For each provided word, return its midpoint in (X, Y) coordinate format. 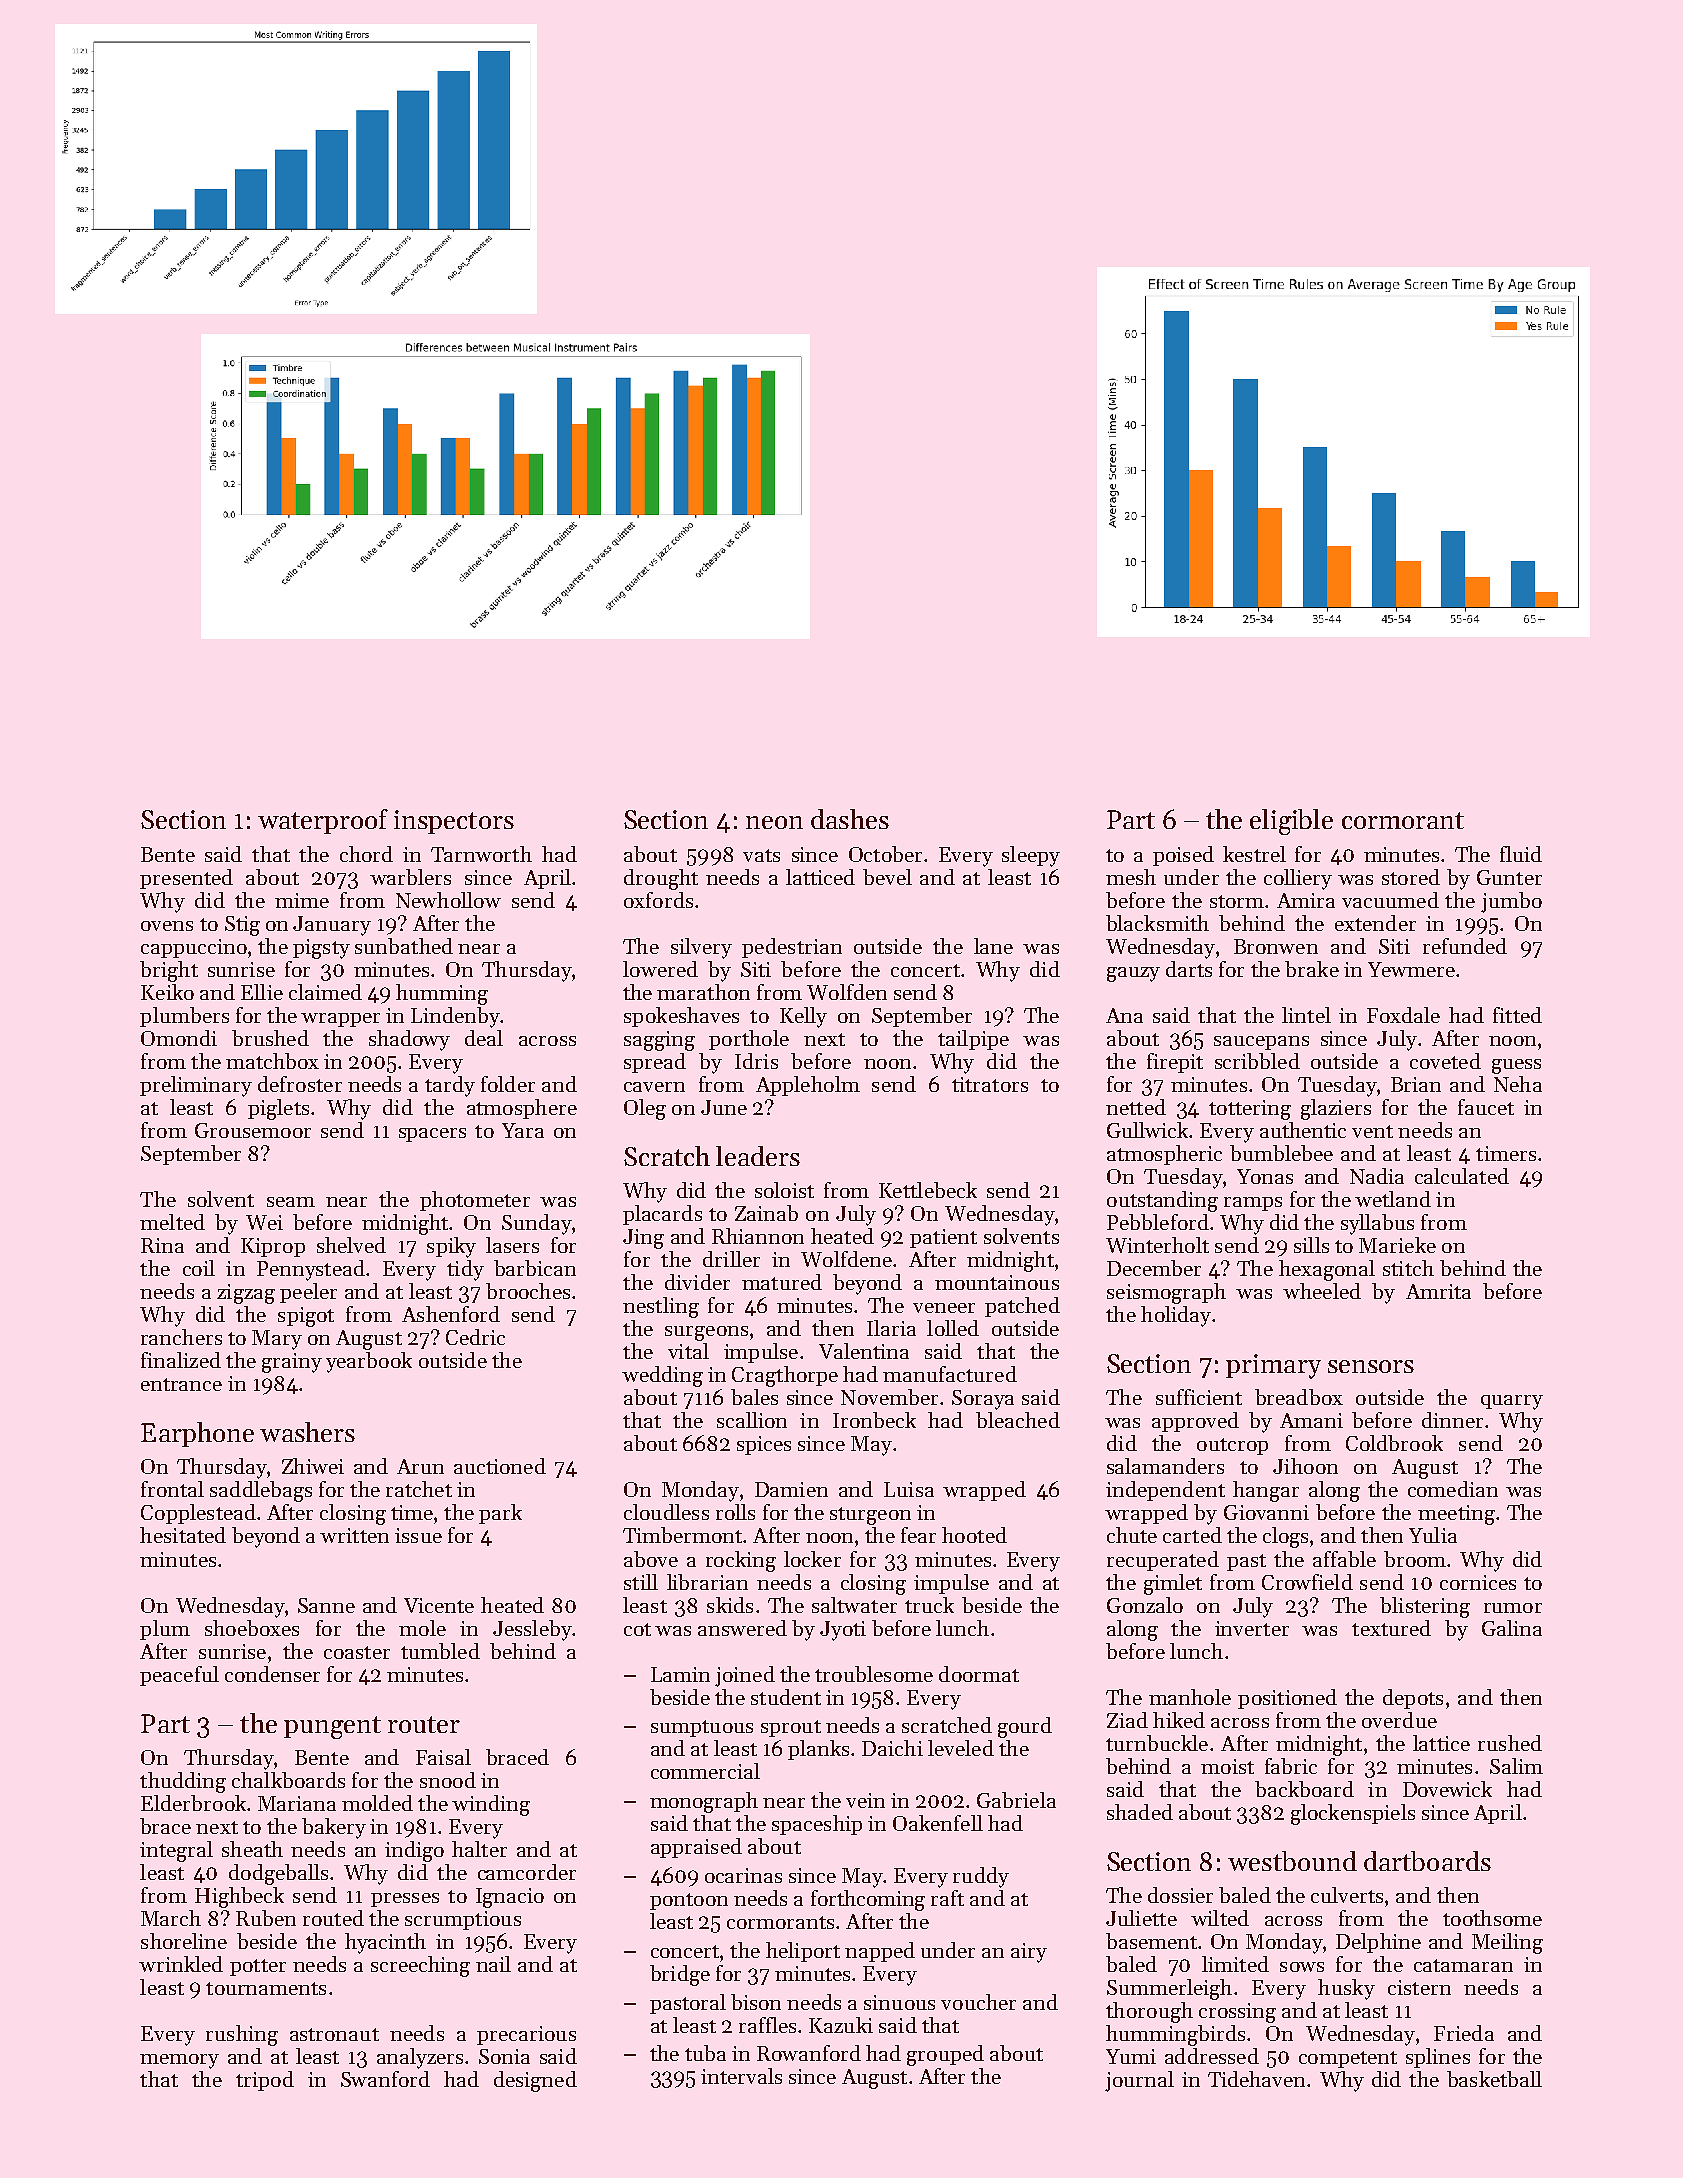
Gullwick (1148, 1130)
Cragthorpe (785, 1376)
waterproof (323, 821)
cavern (654, 1087)
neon (774, 822)
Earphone (197, 1434)
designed (535, 2081)
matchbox (272, 1061)
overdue (1399, 1720)
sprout (791, 1728)
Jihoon (1305, 1466)
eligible (1291, 822)
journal (1139, 2081)
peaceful (179, 1676)
